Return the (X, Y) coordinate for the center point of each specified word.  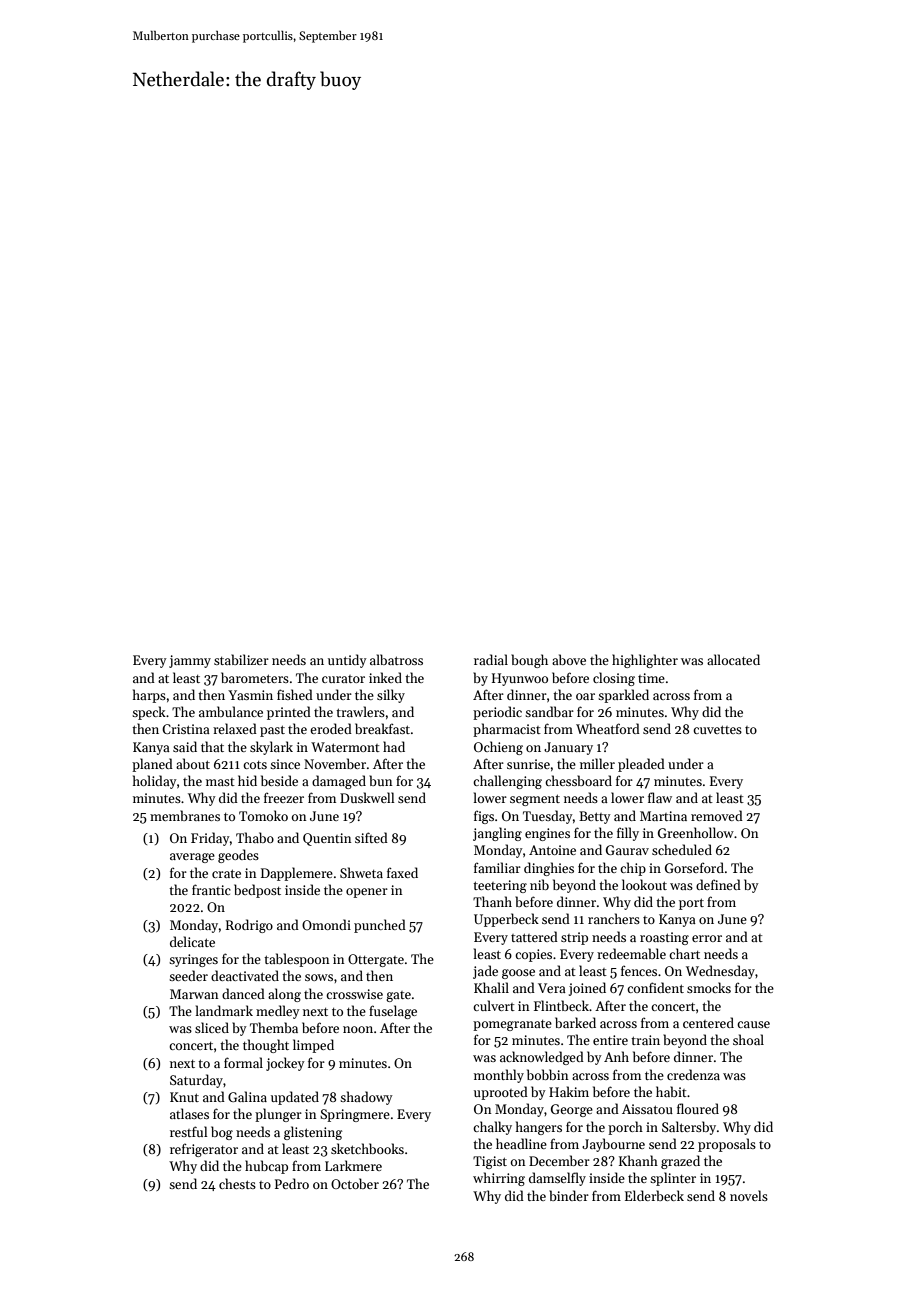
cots (255, 765)
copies (533, 955)
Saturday (196, 1081)
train (645, 1040)
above (569, 659)
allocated (733, 659)
